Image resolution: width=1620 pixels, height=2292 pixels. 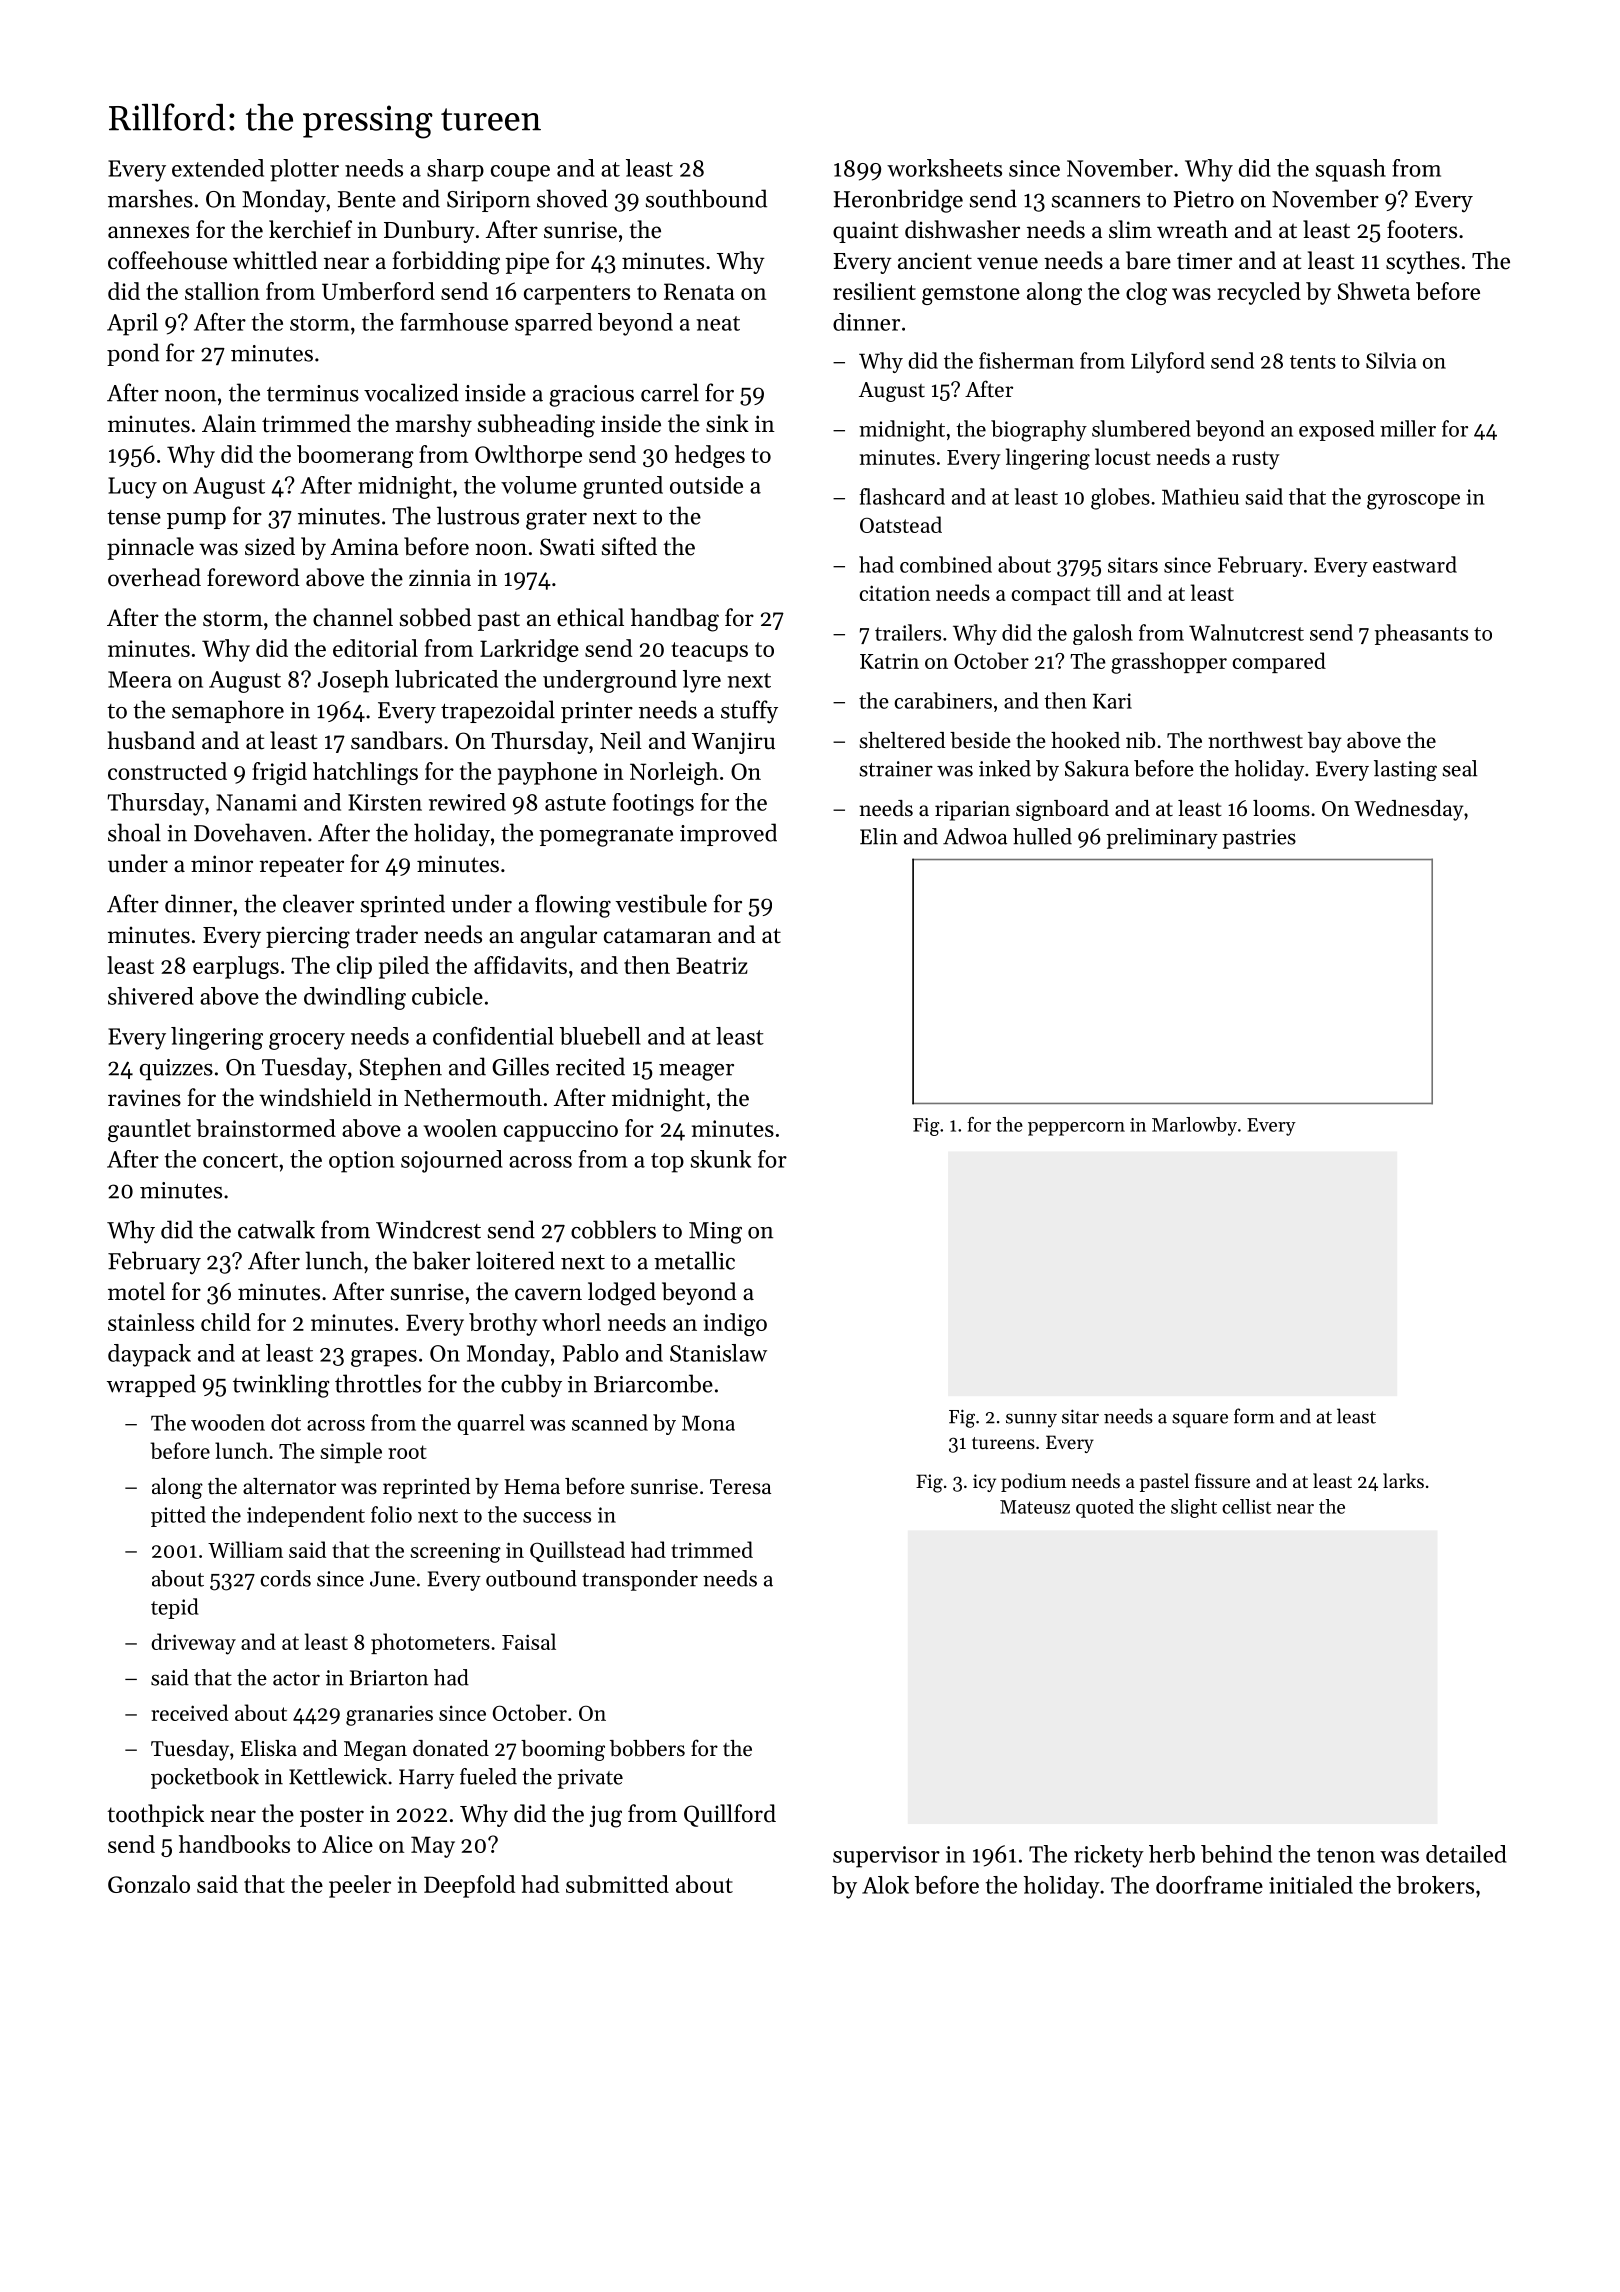 I want to click on confidential, so click(x=493, y=1036).
